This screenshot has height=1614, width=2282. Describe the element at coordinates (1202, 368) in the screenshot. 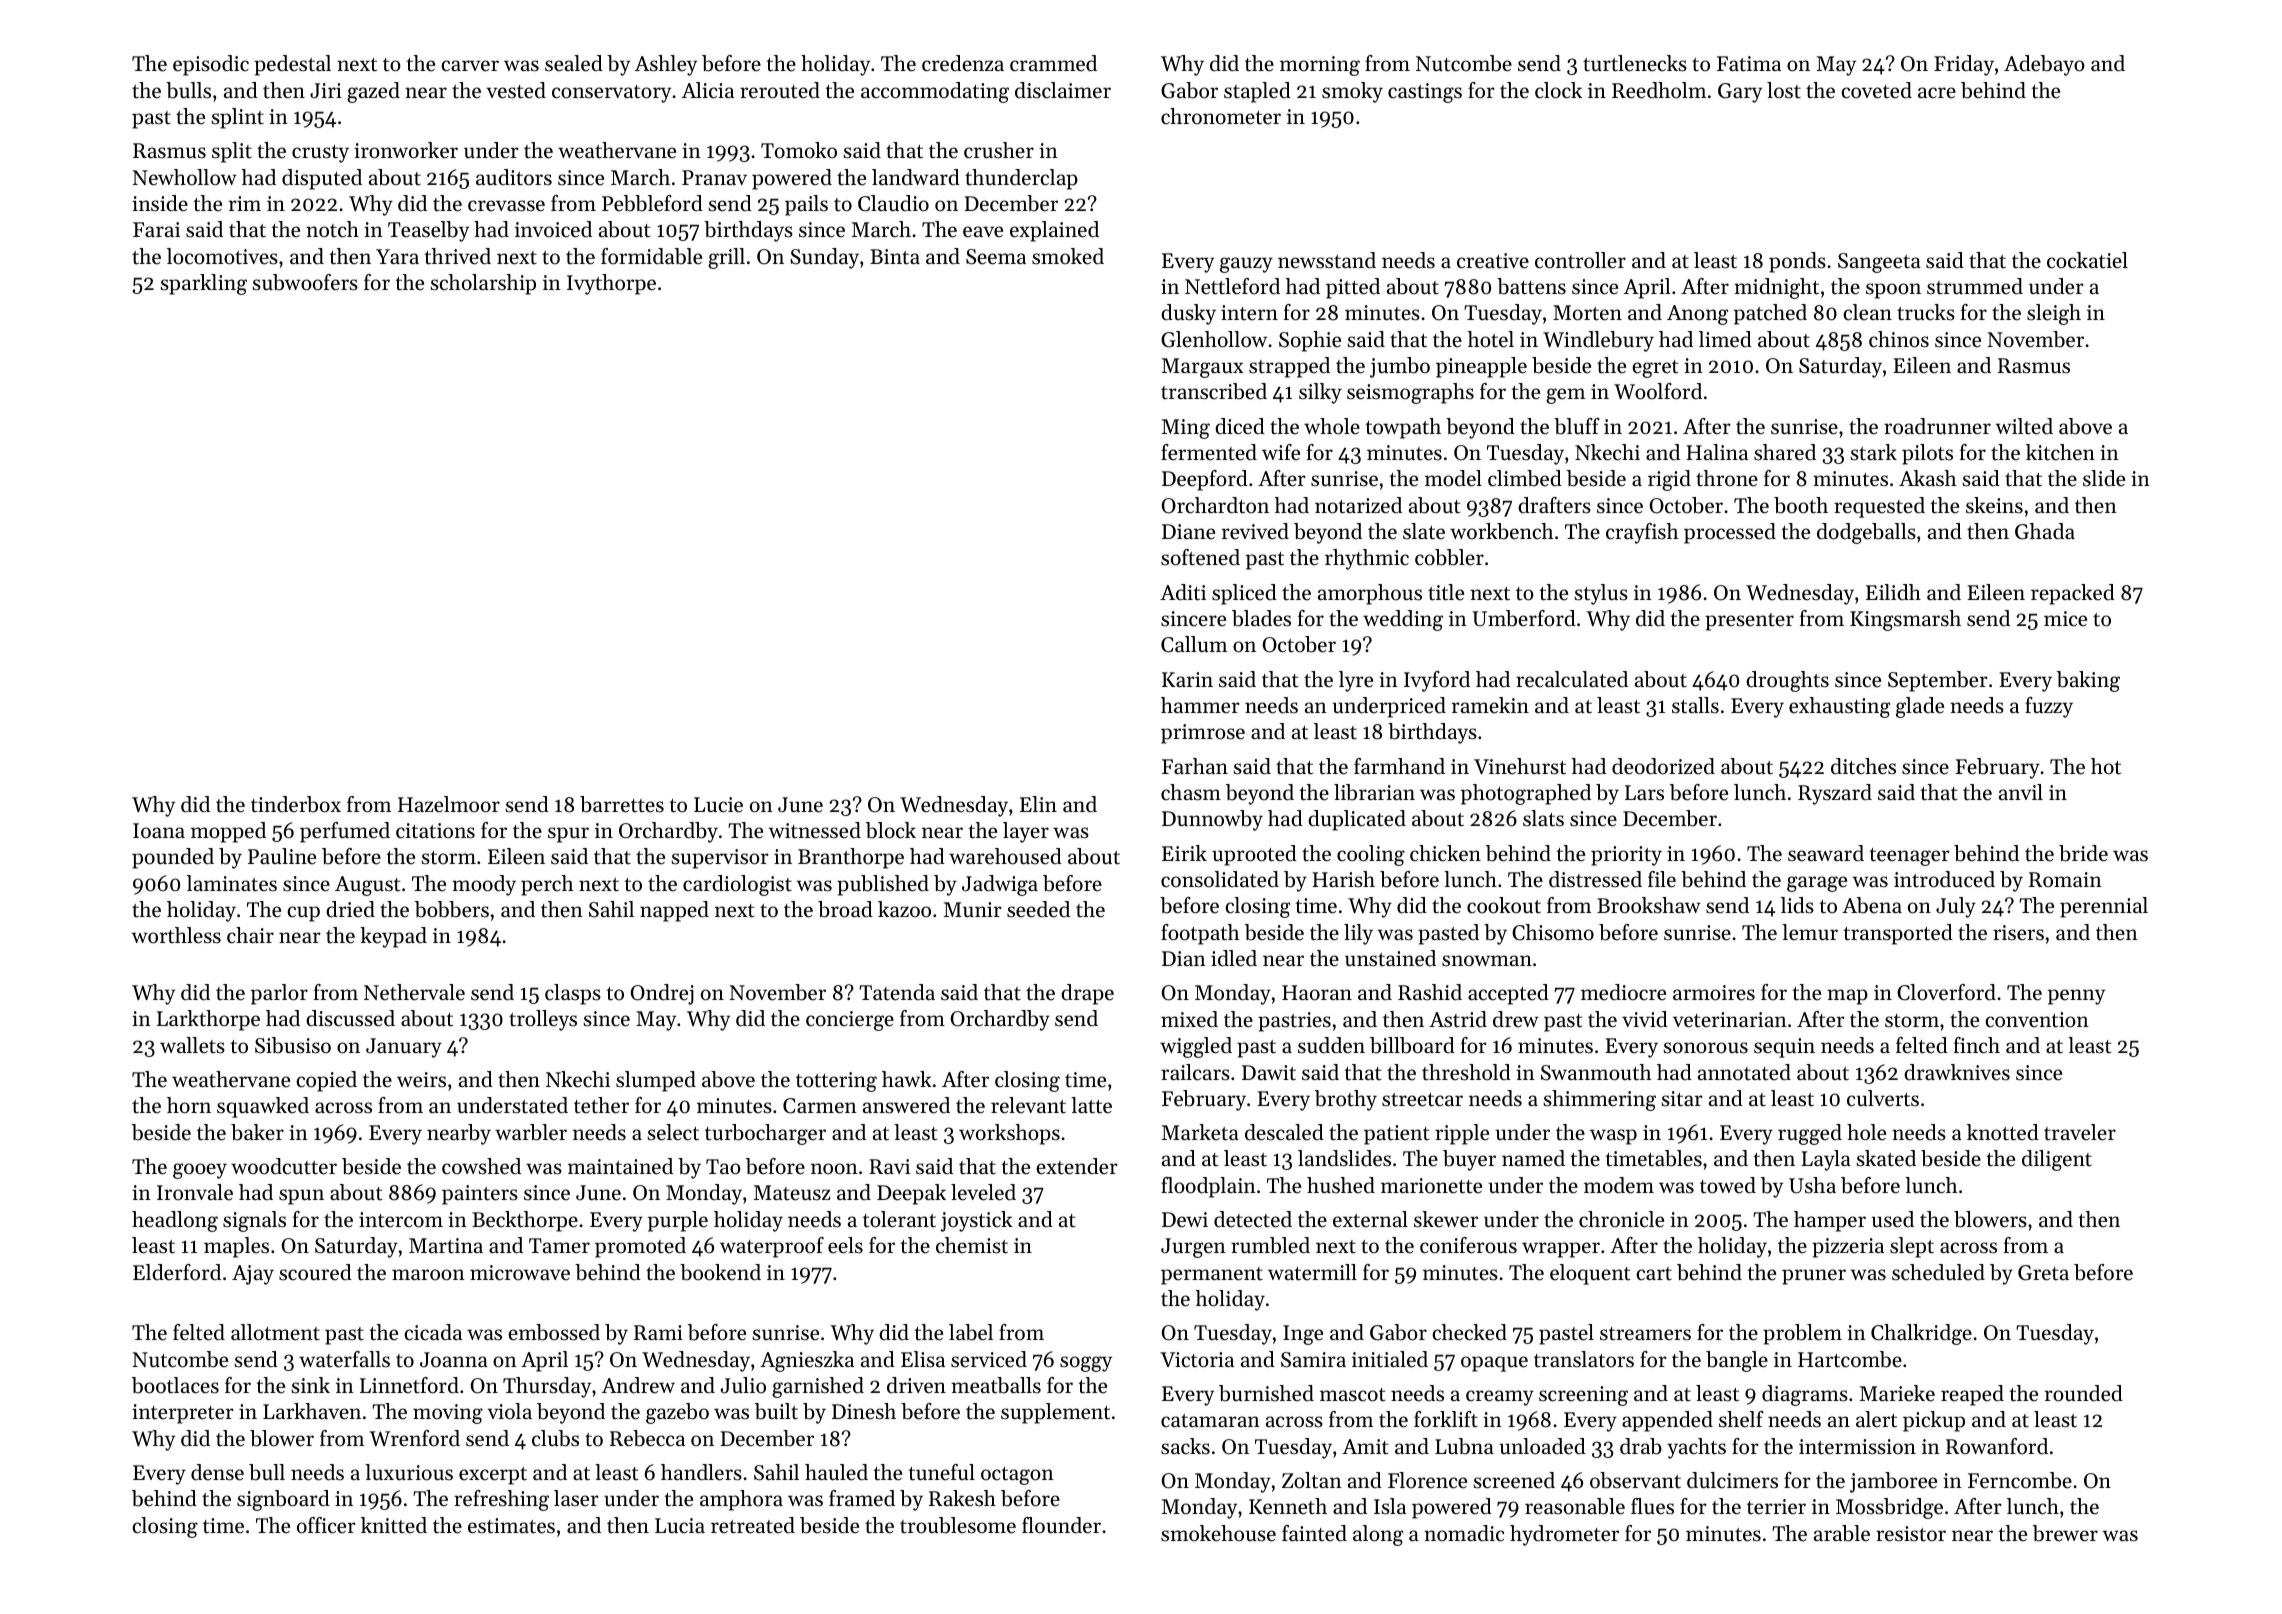

I see `Margaux` at that location.
